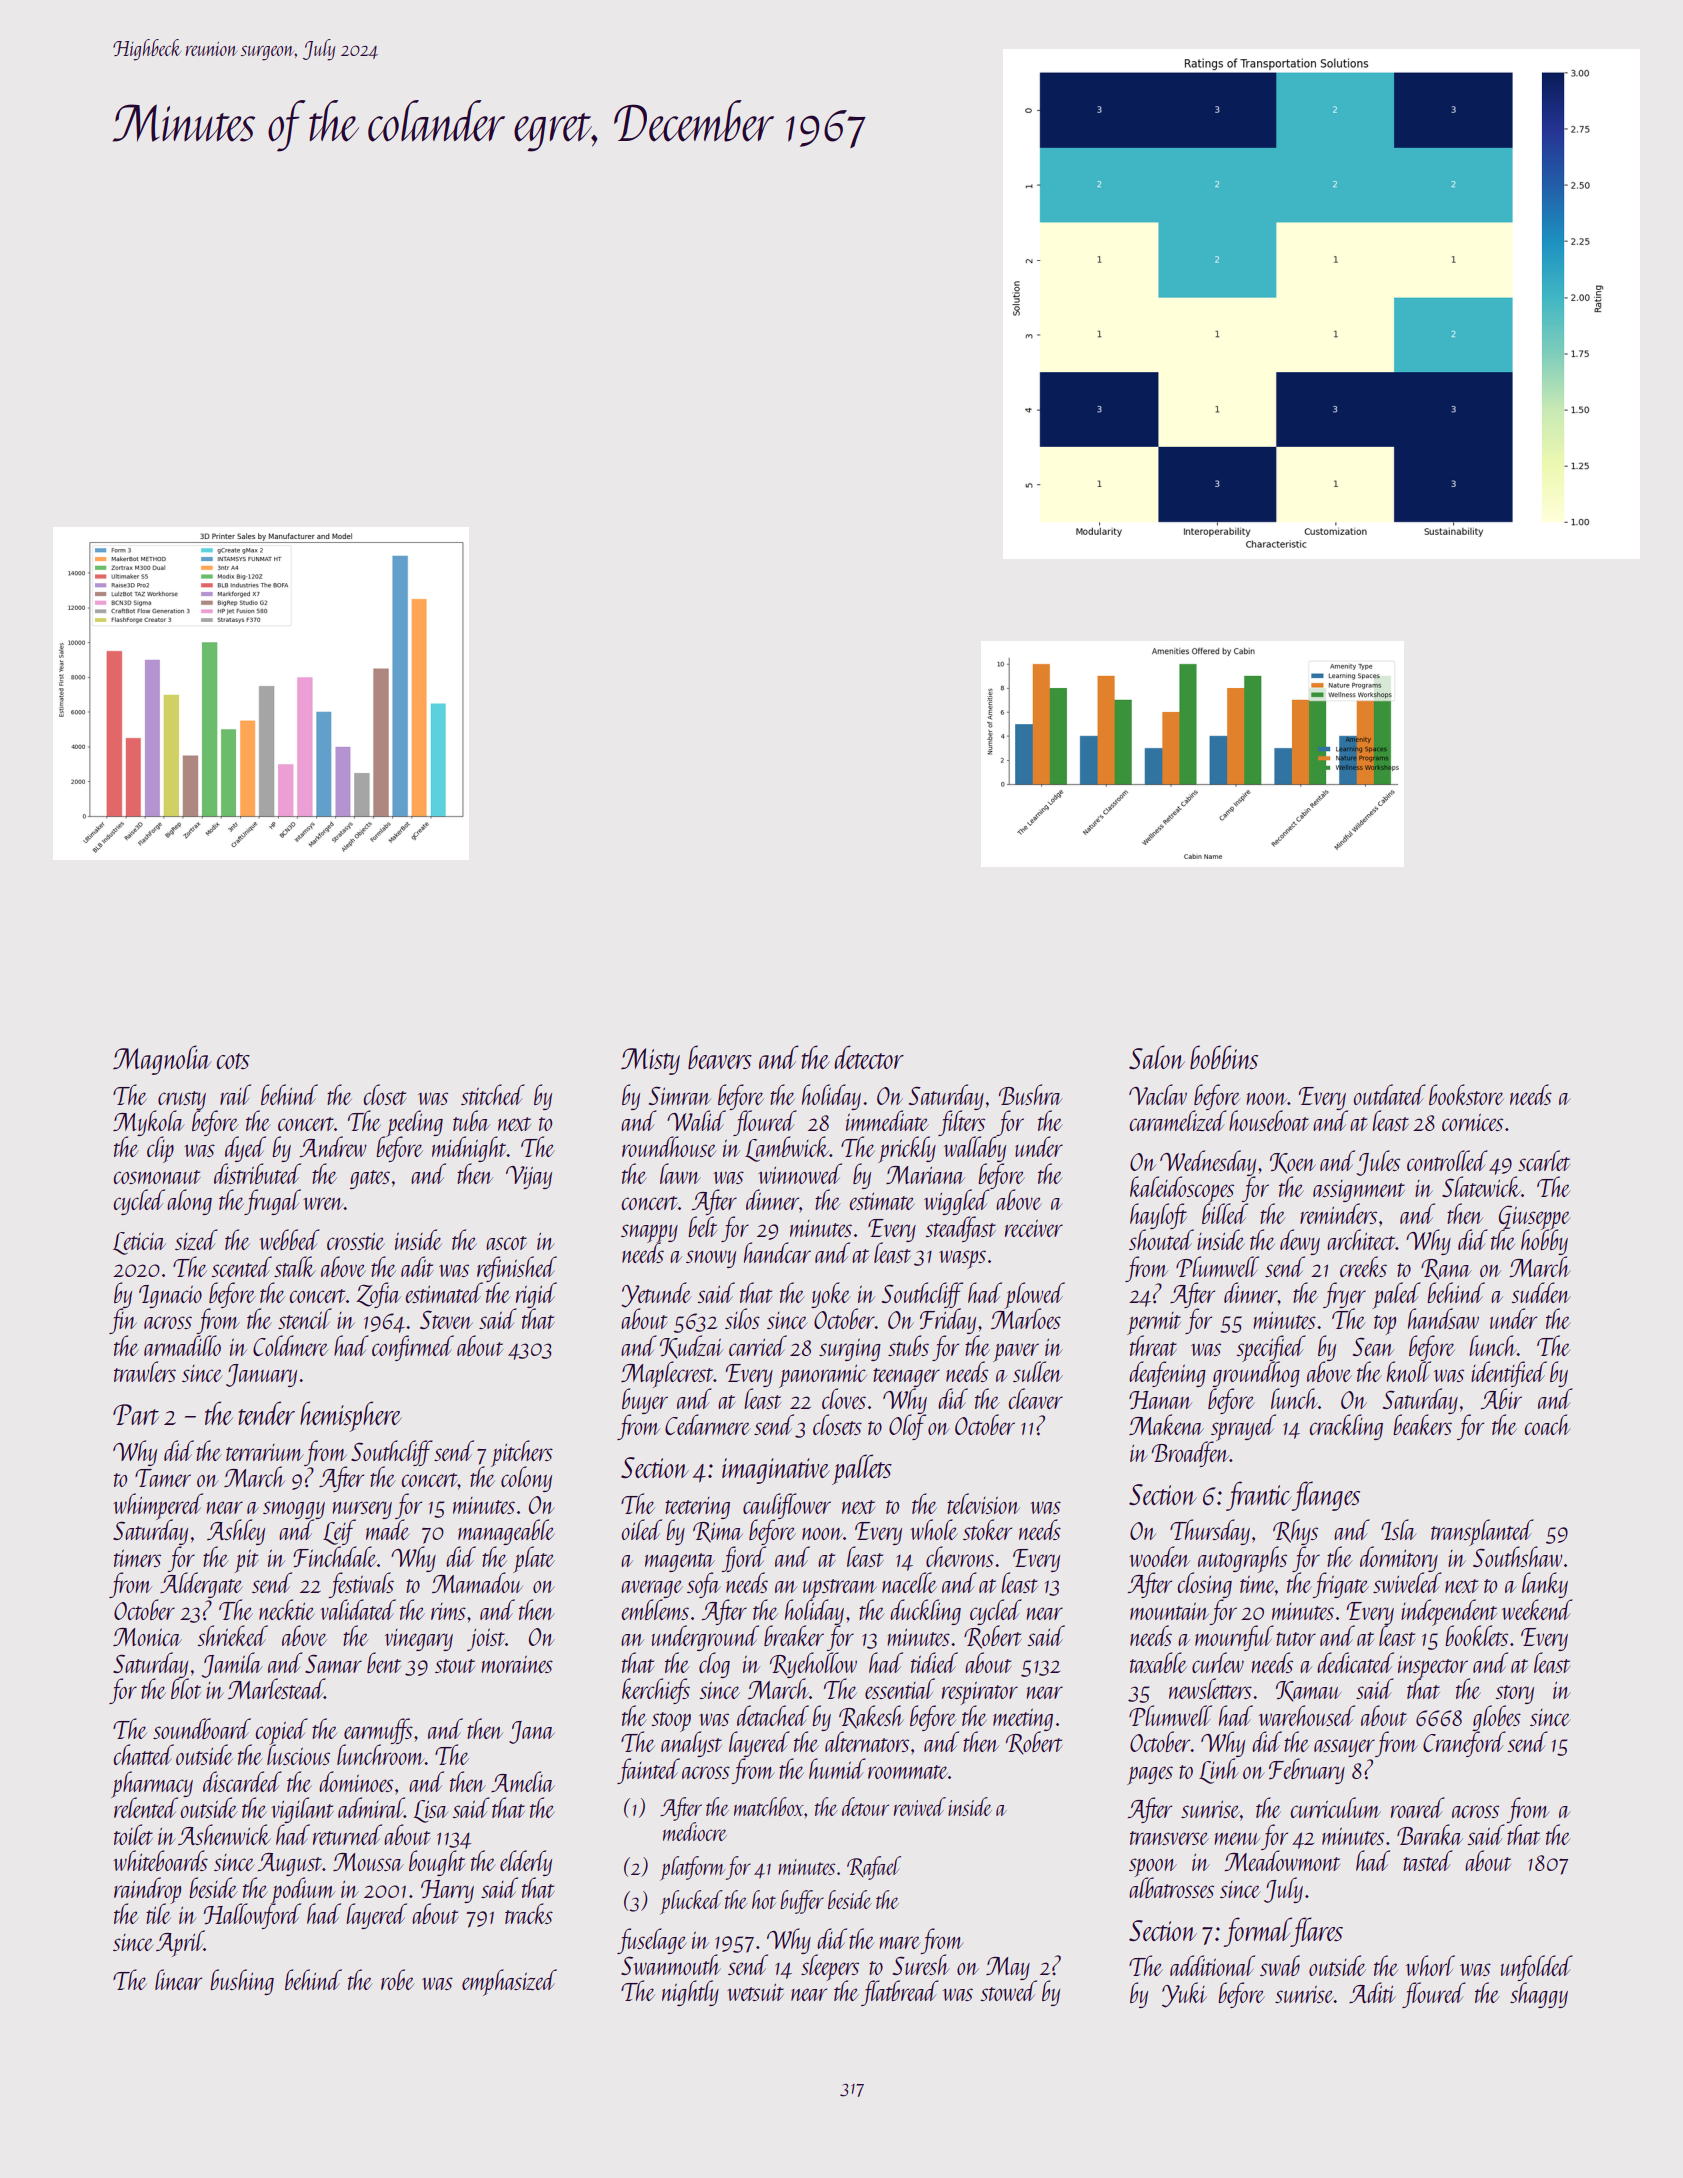  Describe the element at coordinates (1154, 1324) in the page. I see `permit` at that location.
